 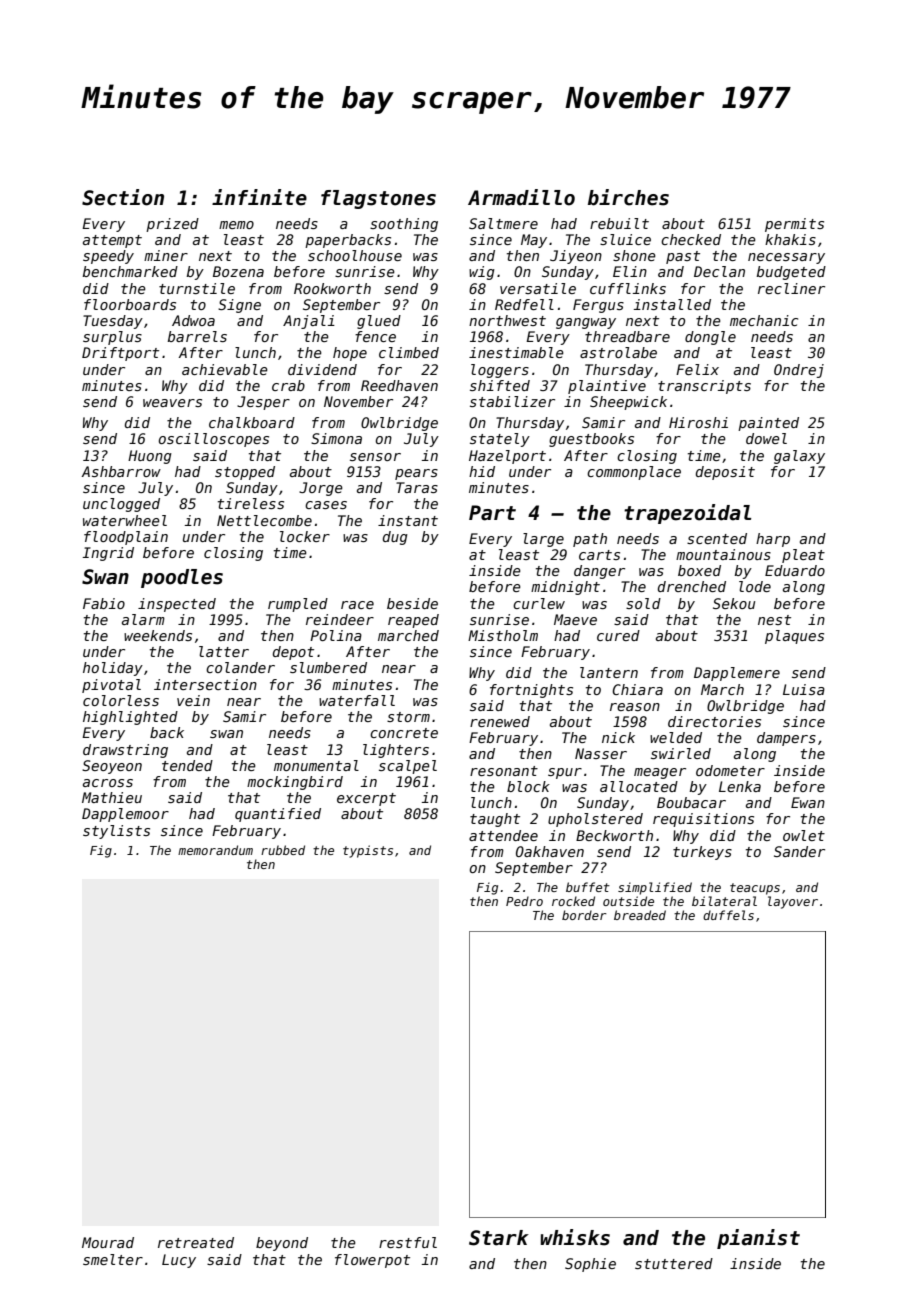 I want to click on tended, so click(x=187, y=765).
